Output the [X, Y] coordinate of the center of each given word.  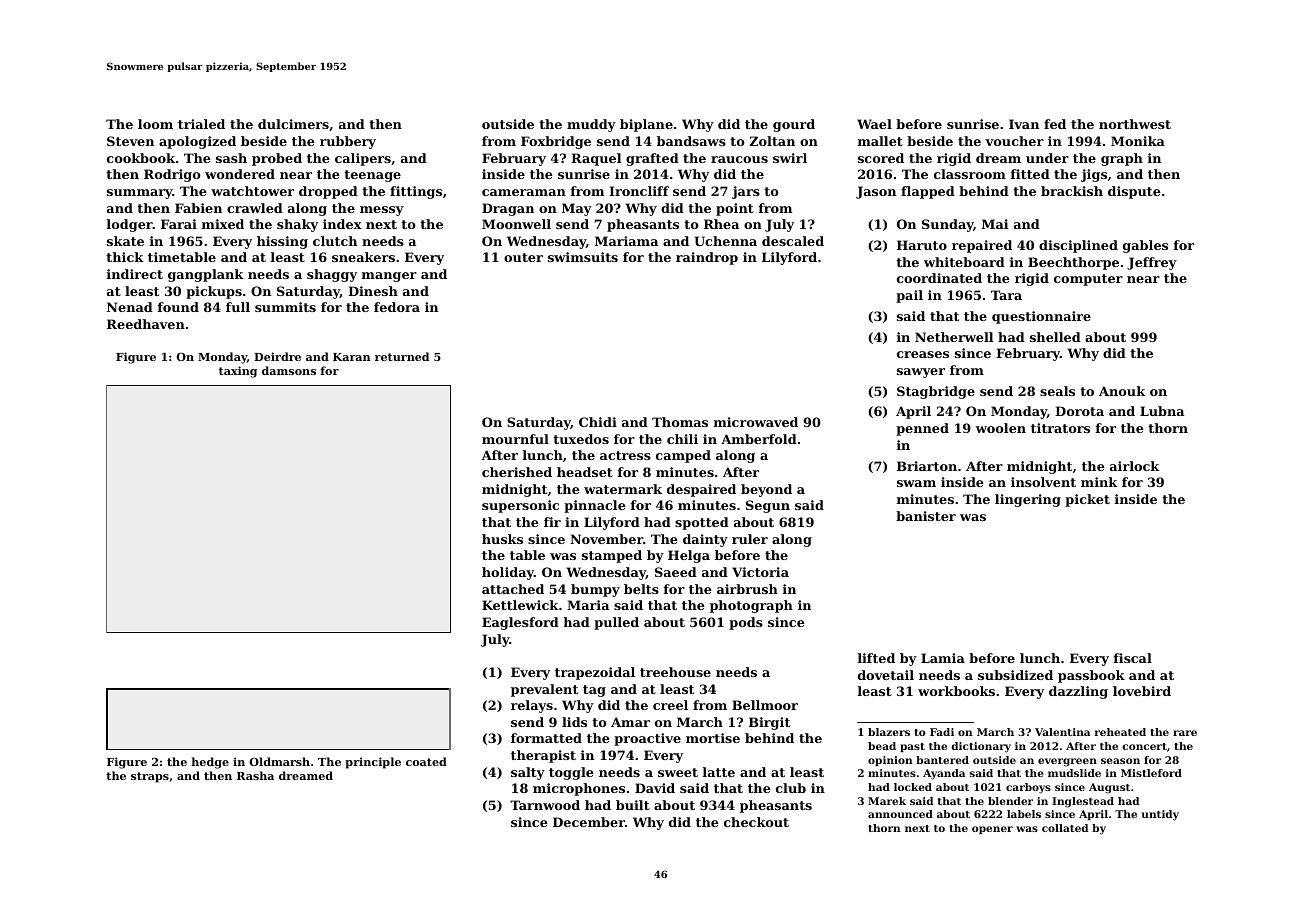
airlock [1135, 466]
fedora [397, 307]
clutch [335, 241]
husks [502, 539]
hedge [210, 763]
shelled [1055, 337]
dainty [705, 540]
